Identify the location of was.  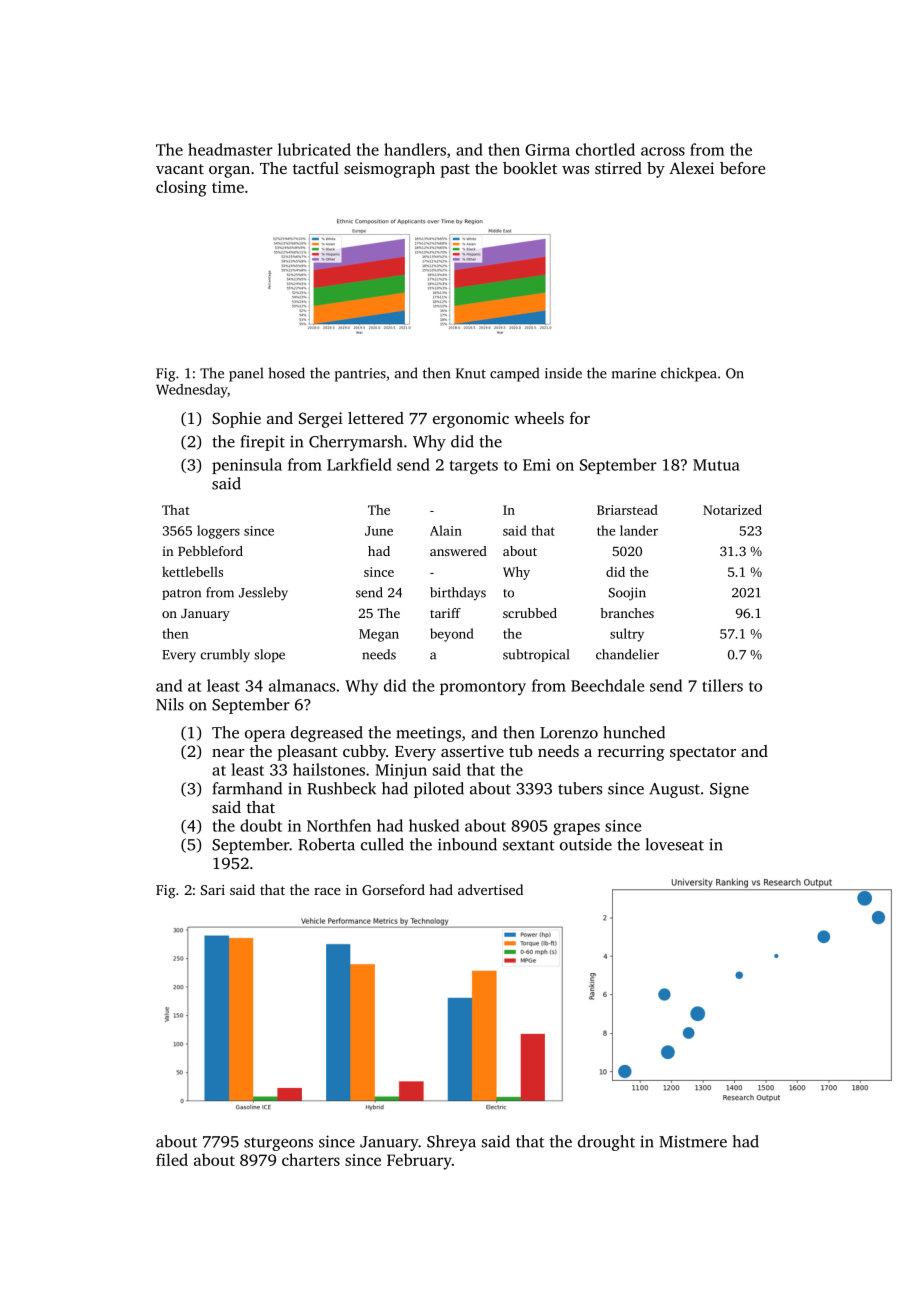
(575, 170).
